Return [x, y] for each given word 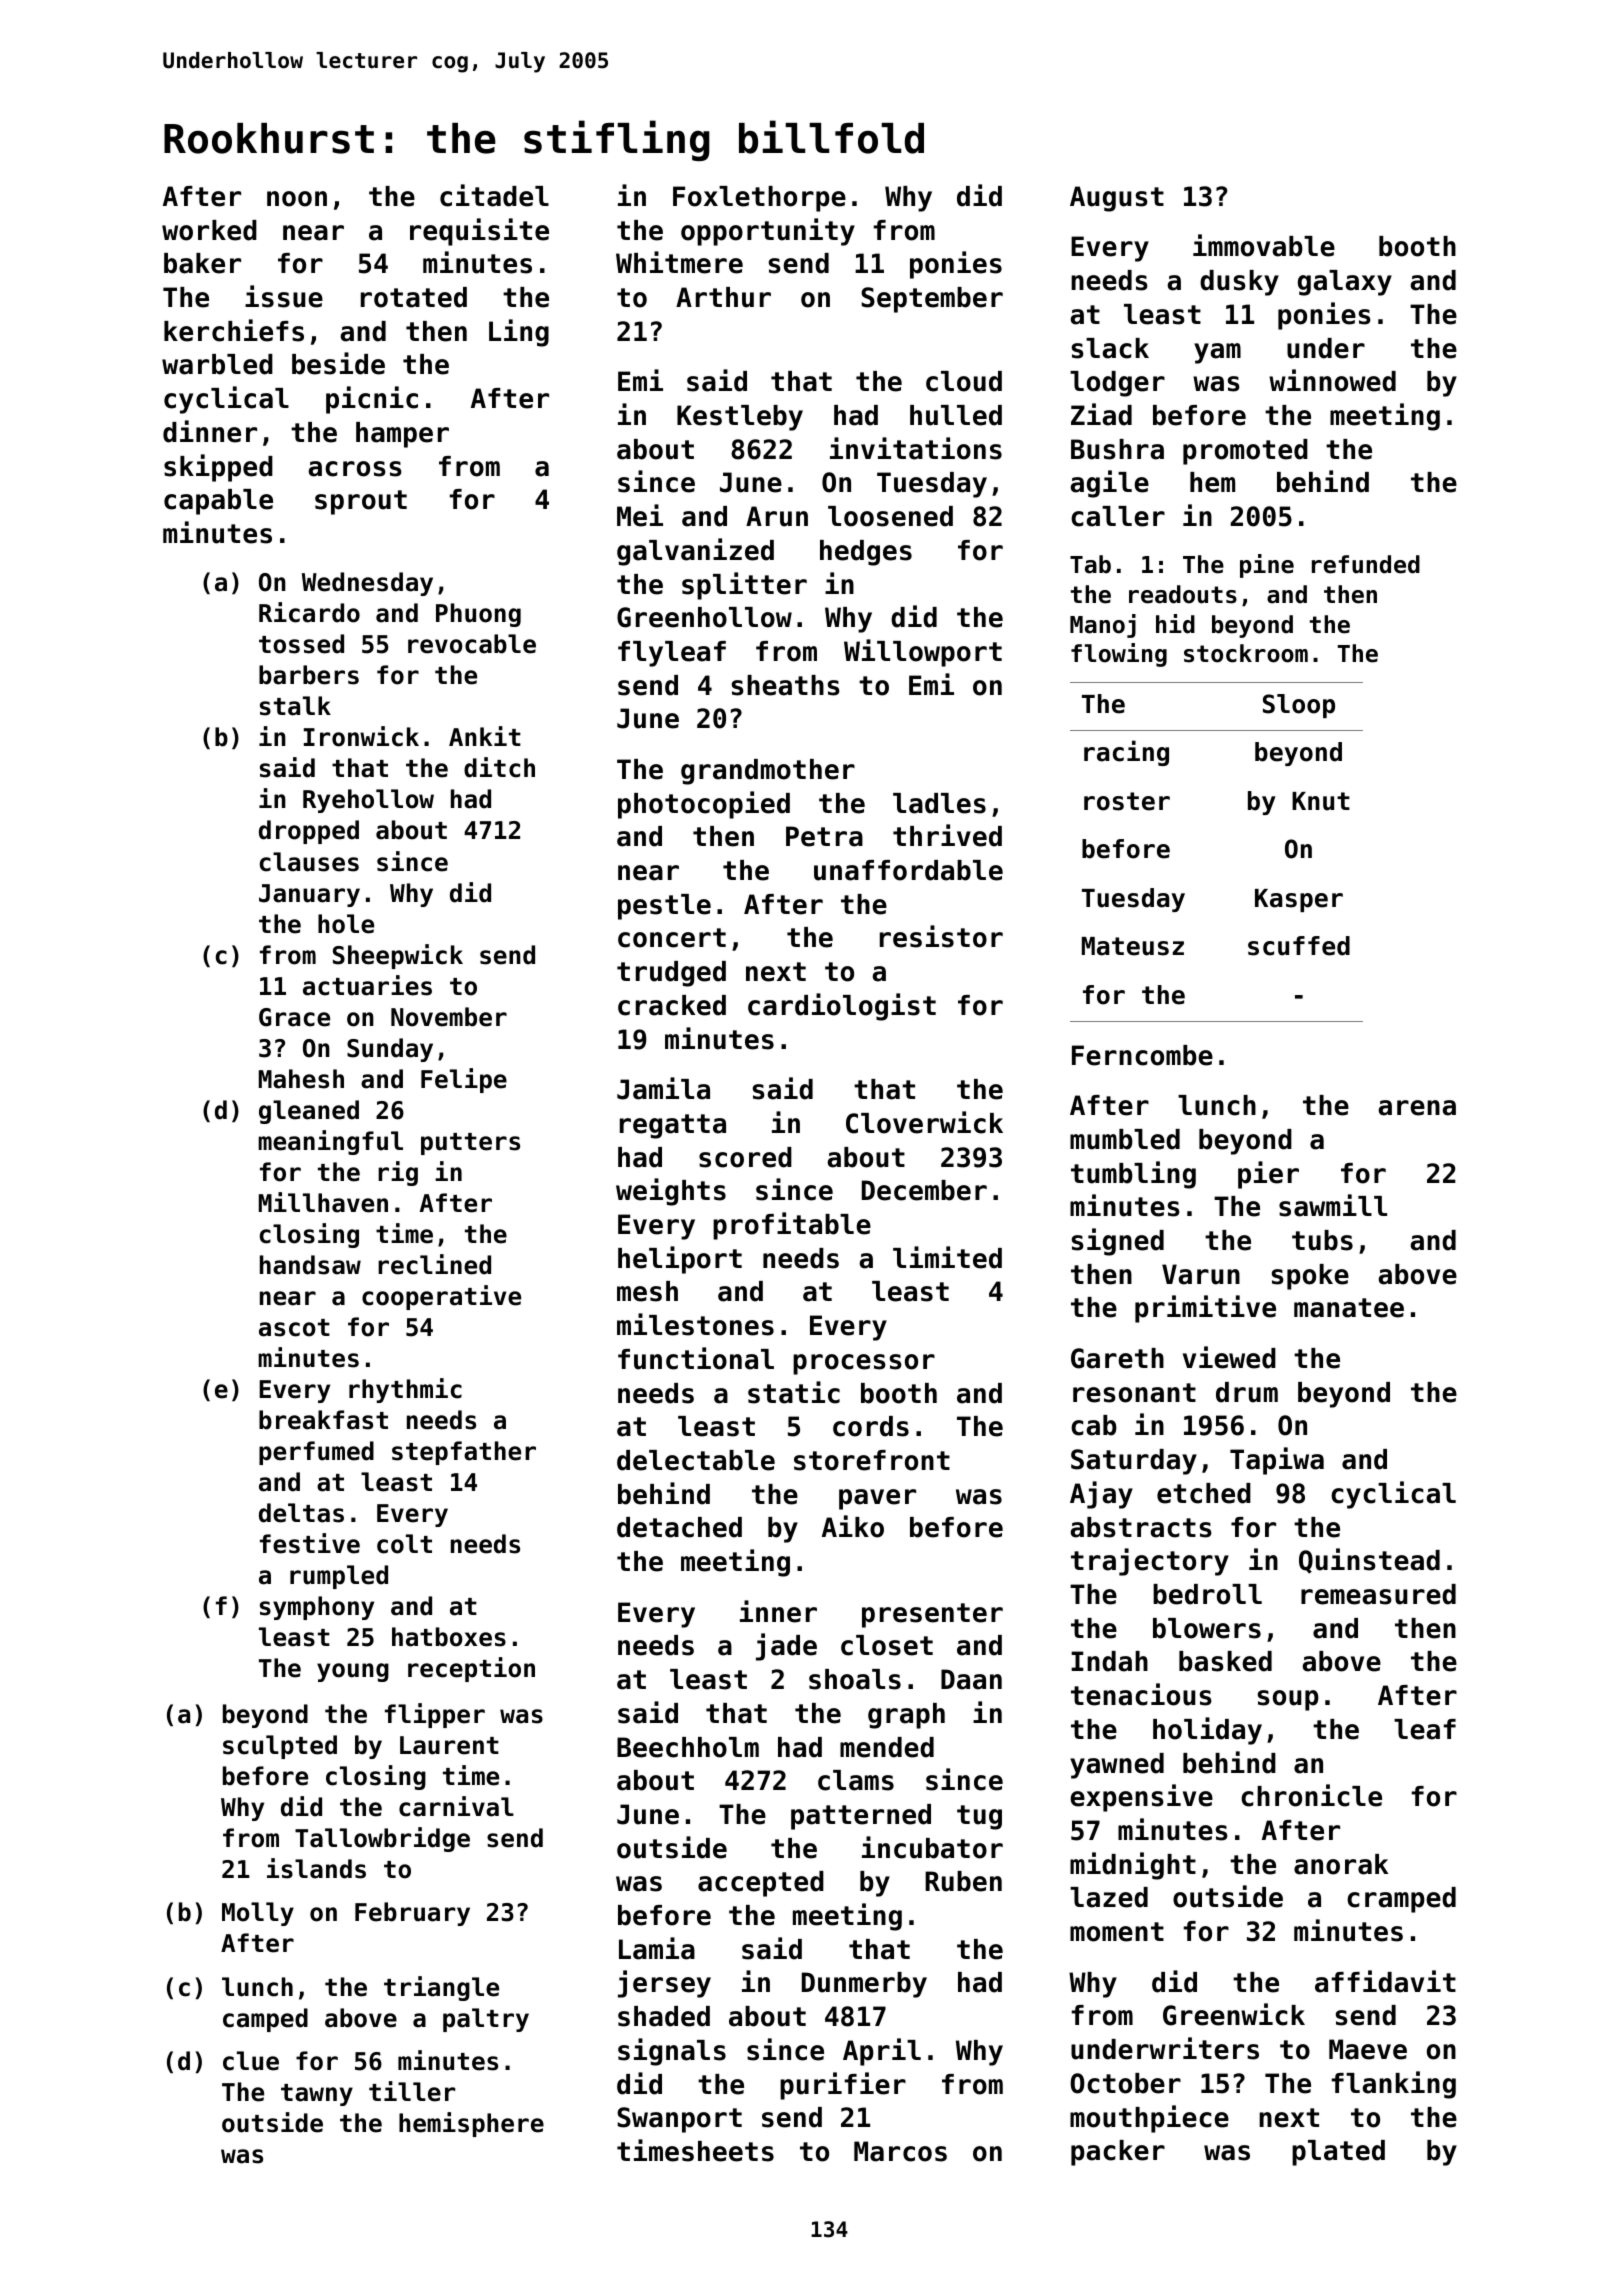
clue [251, 2061]
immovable [1264, 245]
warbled [217, 364]
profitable [792, 1226]
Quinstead [1369, 1561]
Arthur [723, 297]
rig [398, 1173]
